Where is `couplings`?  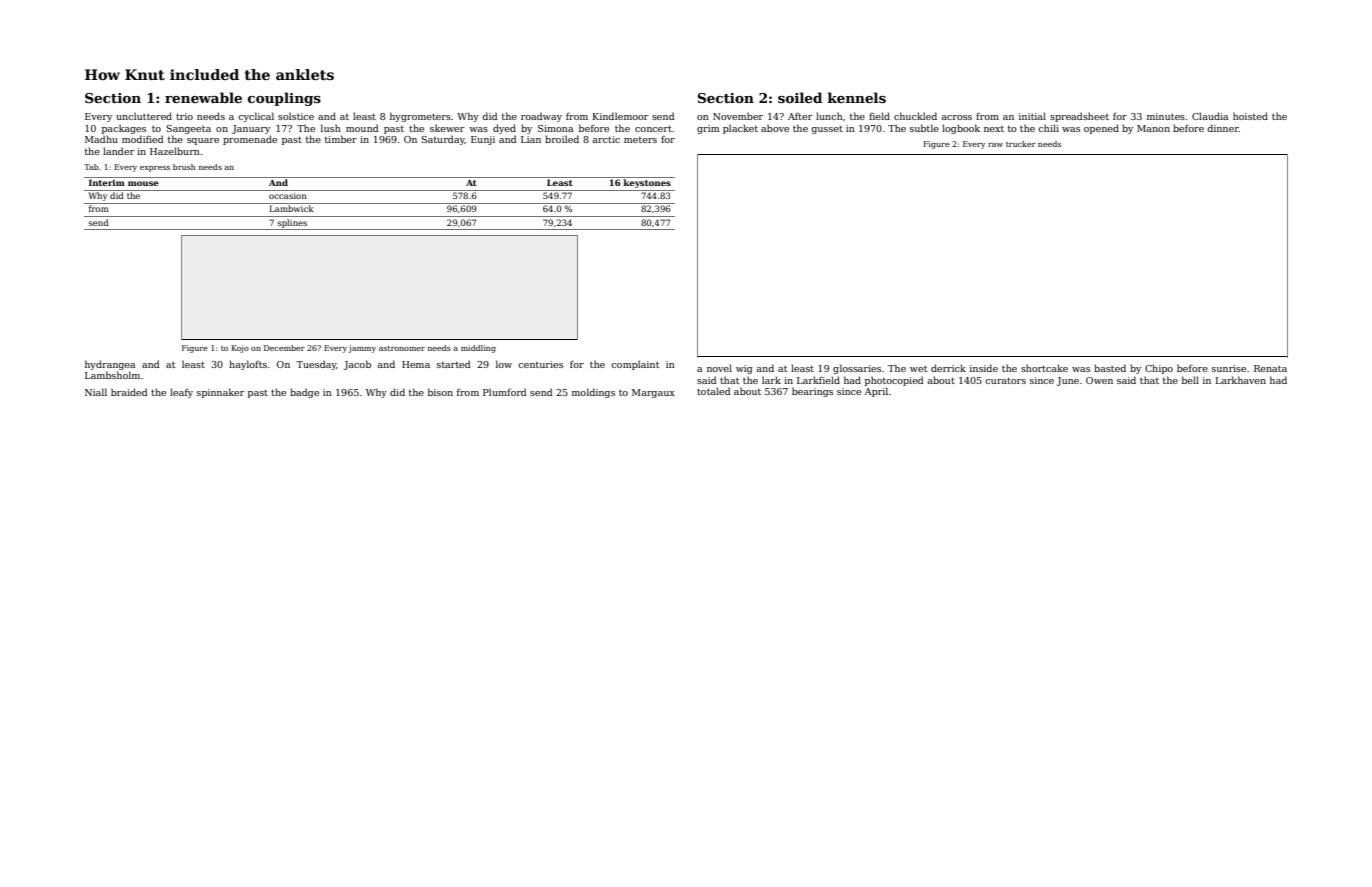 couplings is located at coordinates (284, 99).
